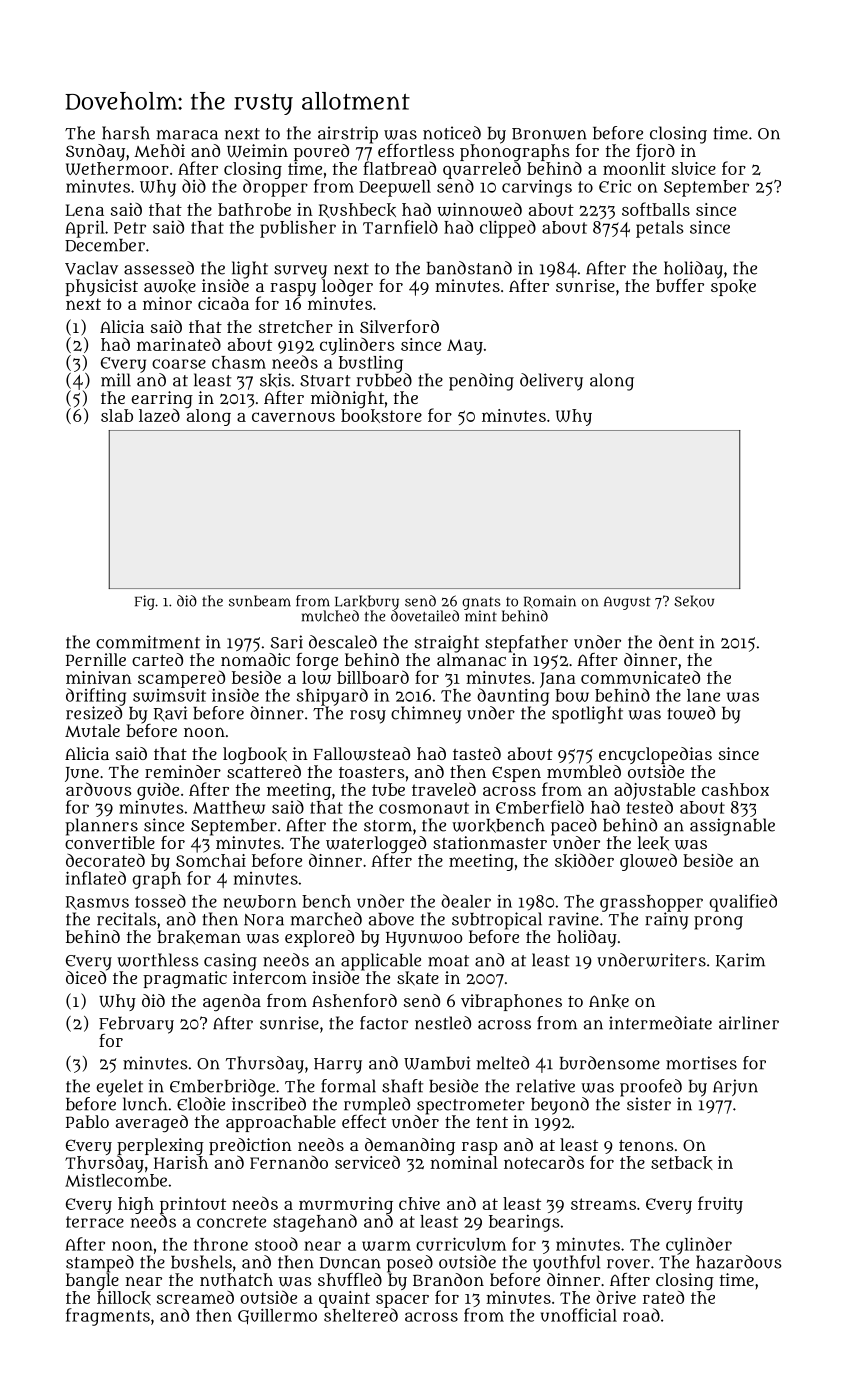 This image has height=1400, width=849. Describe the element at coordinates (703, 695) in the image. I see `lane` at that location.
